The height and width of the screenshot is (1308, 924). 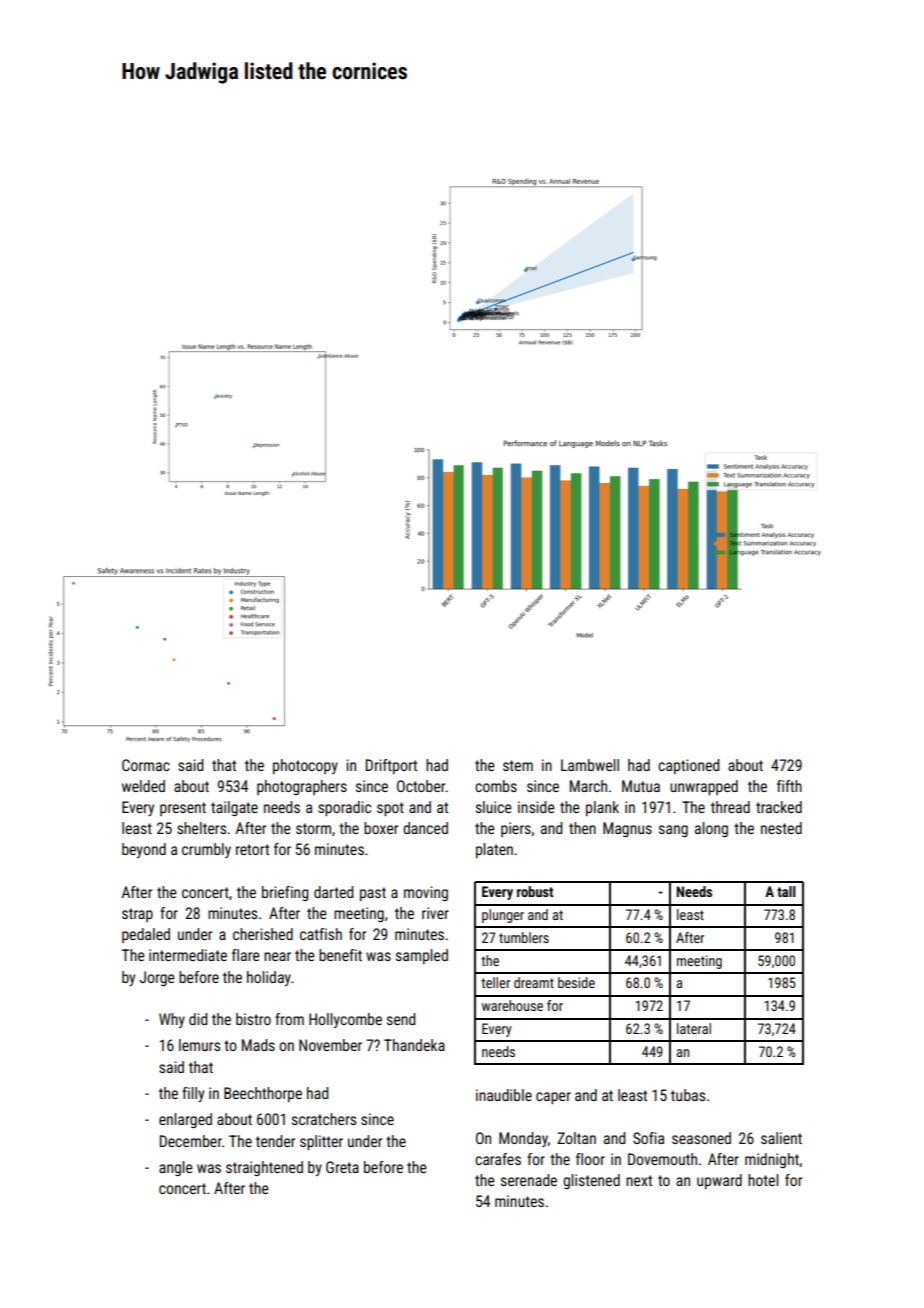 What do you see at coordinates (694, 1028) in the screenshot?
I see `lateral` at bounding box center [694, 1028].
